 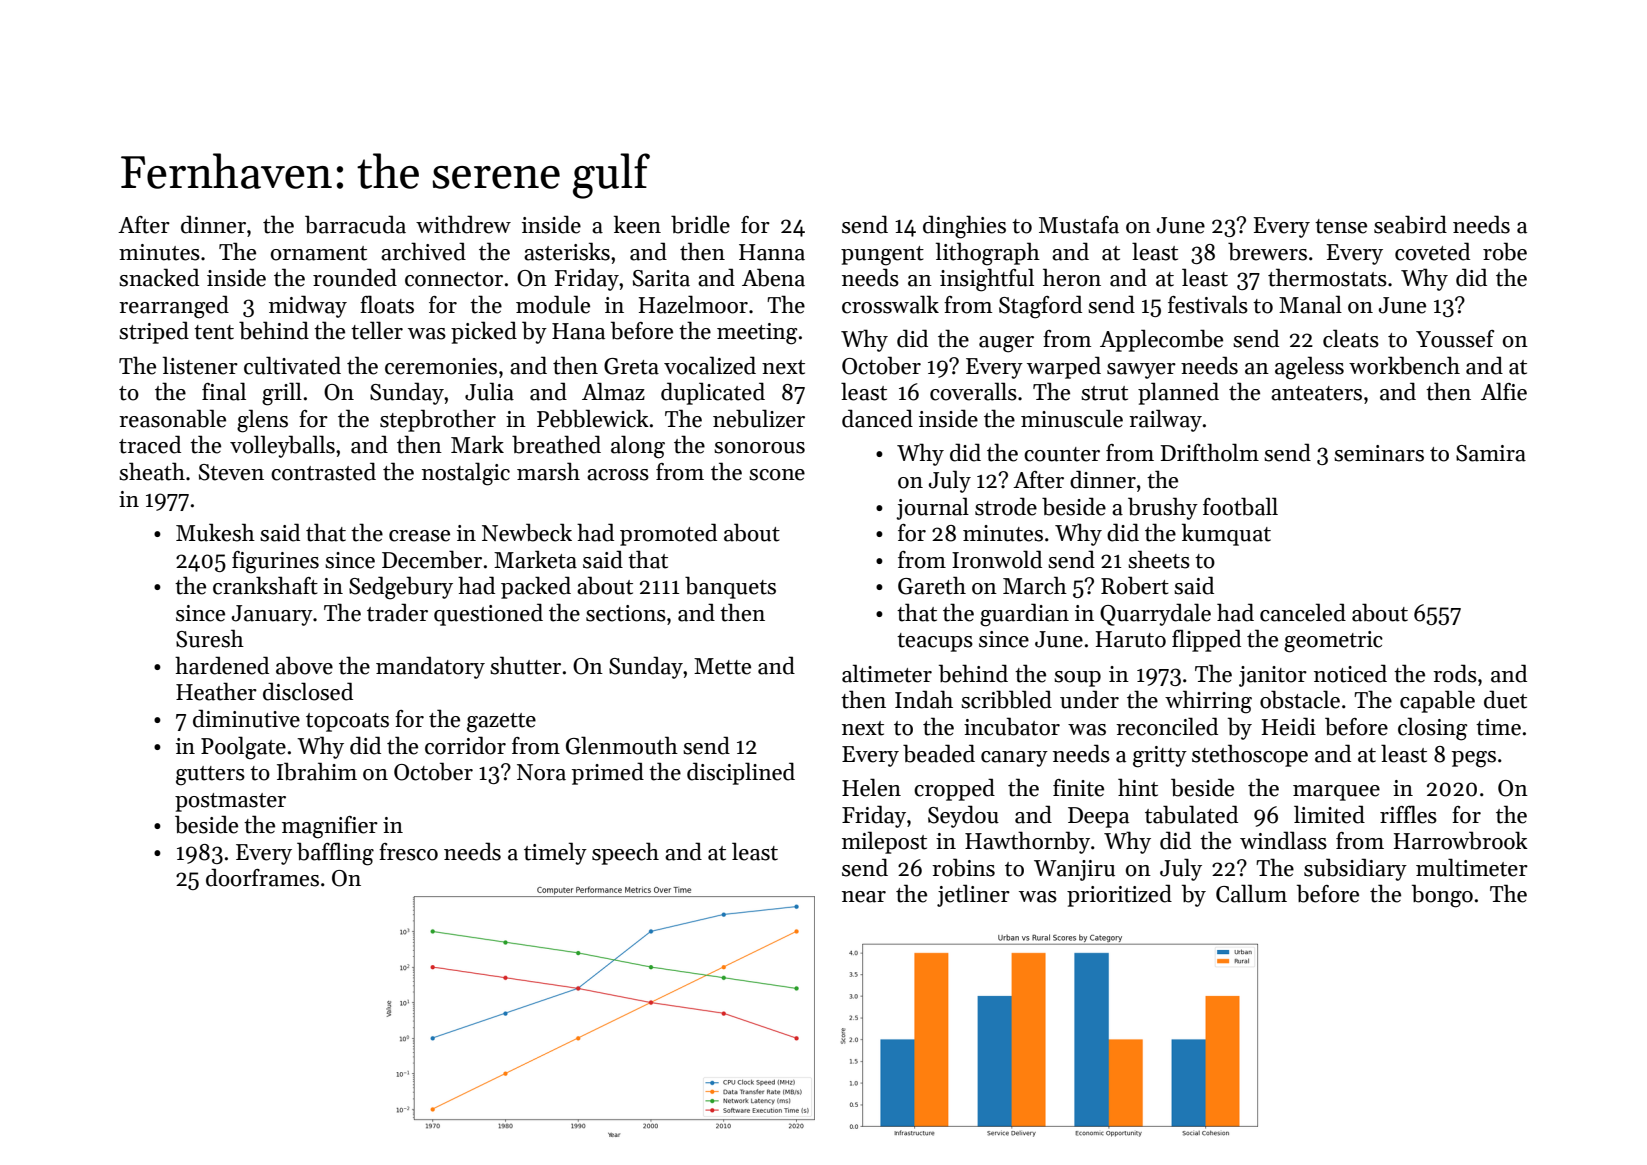 I want to click on disclosed, so click(x=308, y=691).
